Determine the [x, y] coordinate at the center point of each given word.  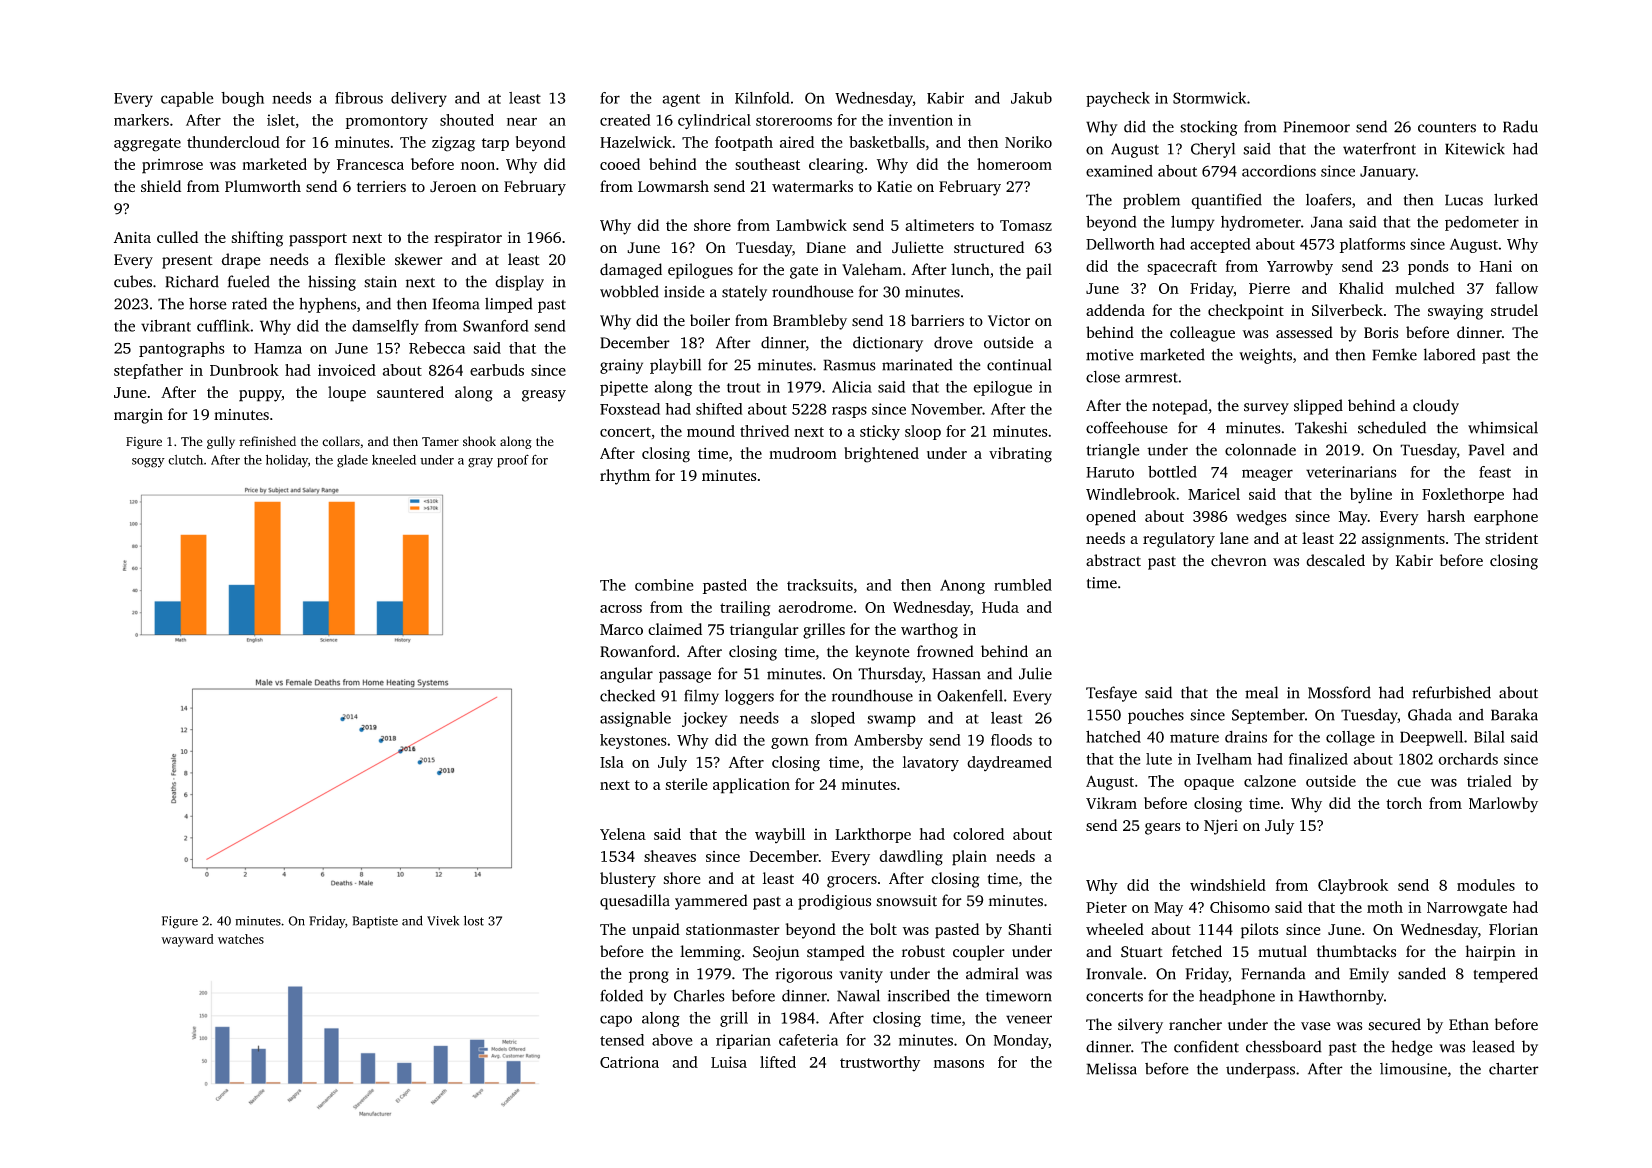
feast [1495, 472]
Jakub [1031, 98]
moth [1385, 907]
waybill [780, 835]
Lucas [1464, 200]
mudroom [803, 453]
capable [187, 99]
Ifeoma [456, 303]
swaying [1455, 312]
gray [480, 463]
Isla [612, 762]
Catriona [629, 1062]
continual [1019, 365]
